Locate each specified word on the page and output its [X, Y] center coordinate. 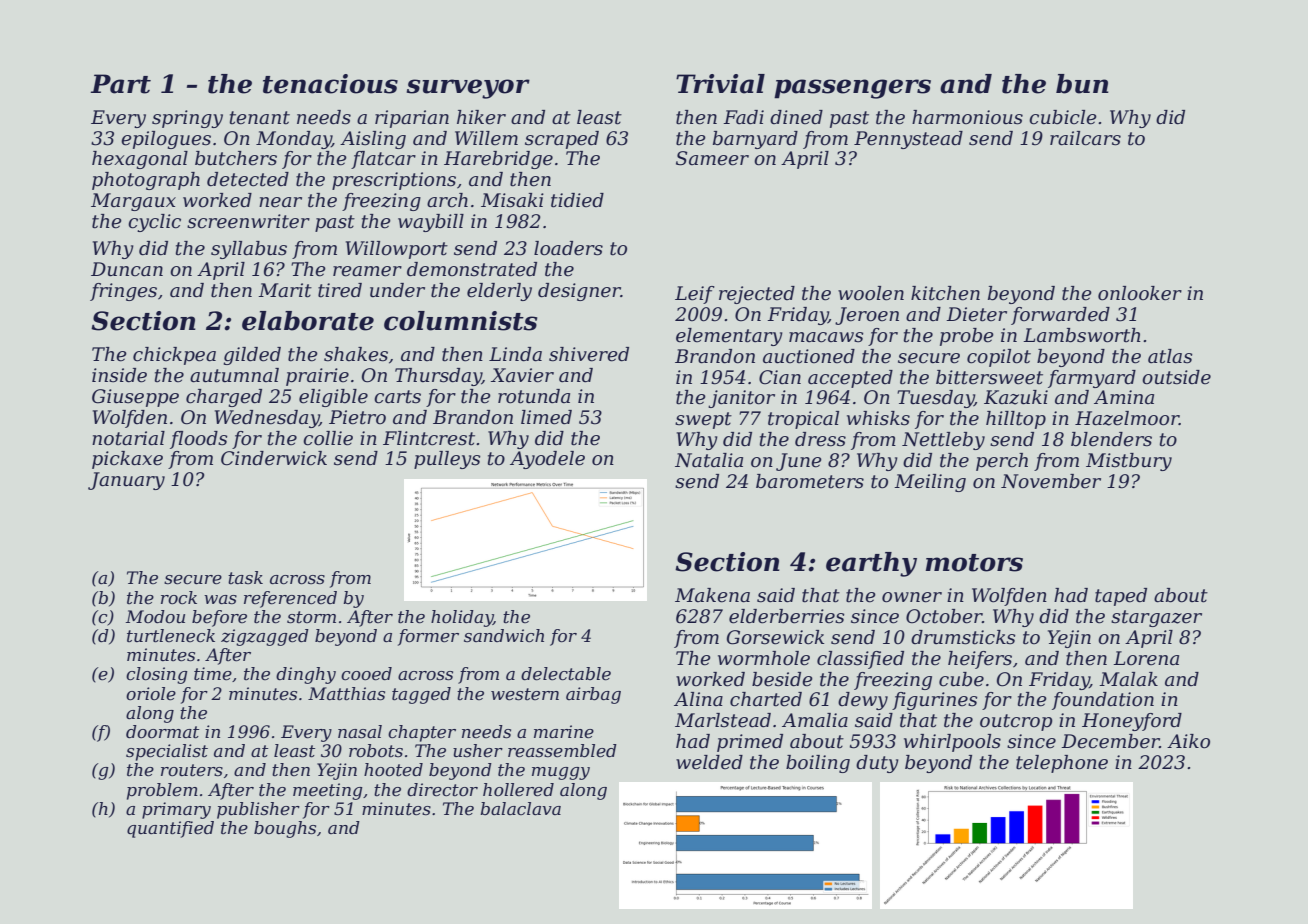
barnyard [755, 140]
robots [376, 751]
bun [1082, 84]
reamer [367, 271]
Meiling [930, 483]
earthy [871, 564]
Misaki [512, 200]
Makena [712, 595]
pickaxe [127, 460]
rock [179, 598]
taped [1121, 597]
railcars [1085, 138]
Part [120, 84]
